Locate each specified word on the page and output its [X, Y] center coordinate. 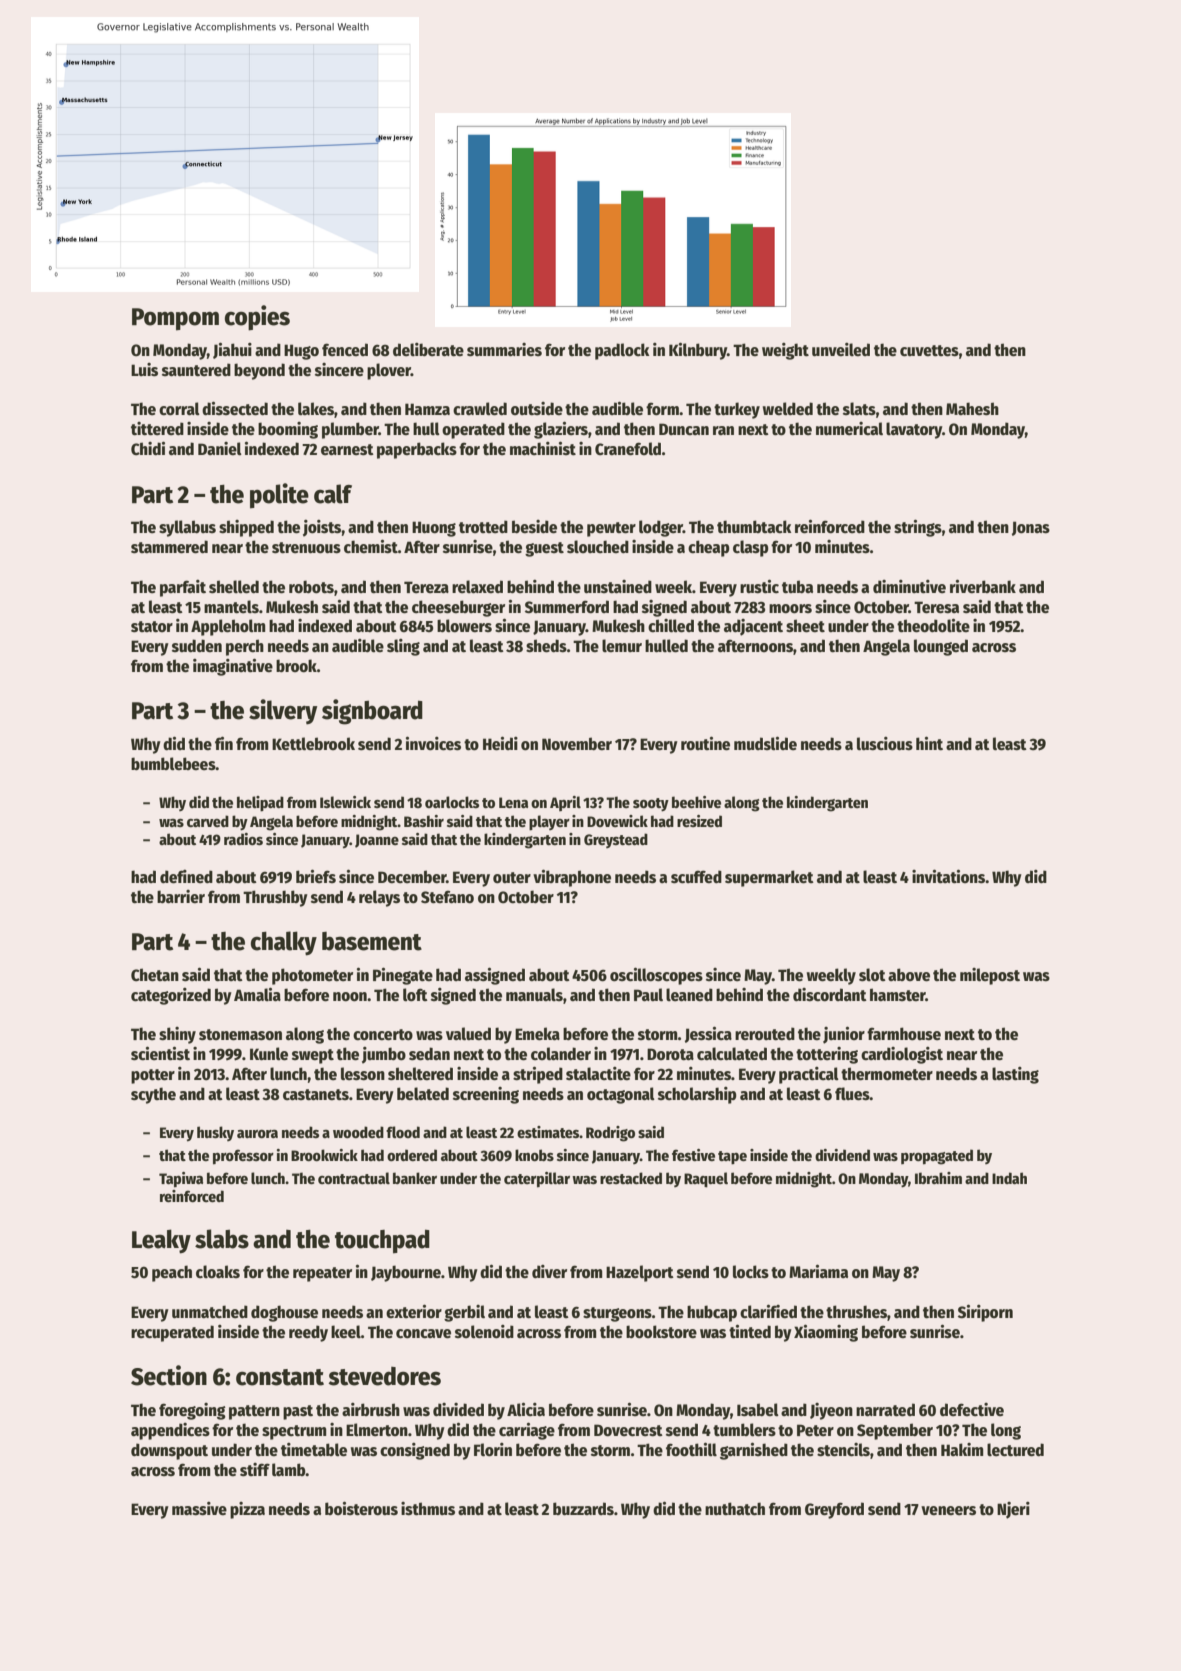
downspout [169, 1451]
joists [322, 528]
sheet [805, 626]
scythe [153, 1095]
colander [561, 1053]
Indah [1009, 1178]
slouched [598, 546]
